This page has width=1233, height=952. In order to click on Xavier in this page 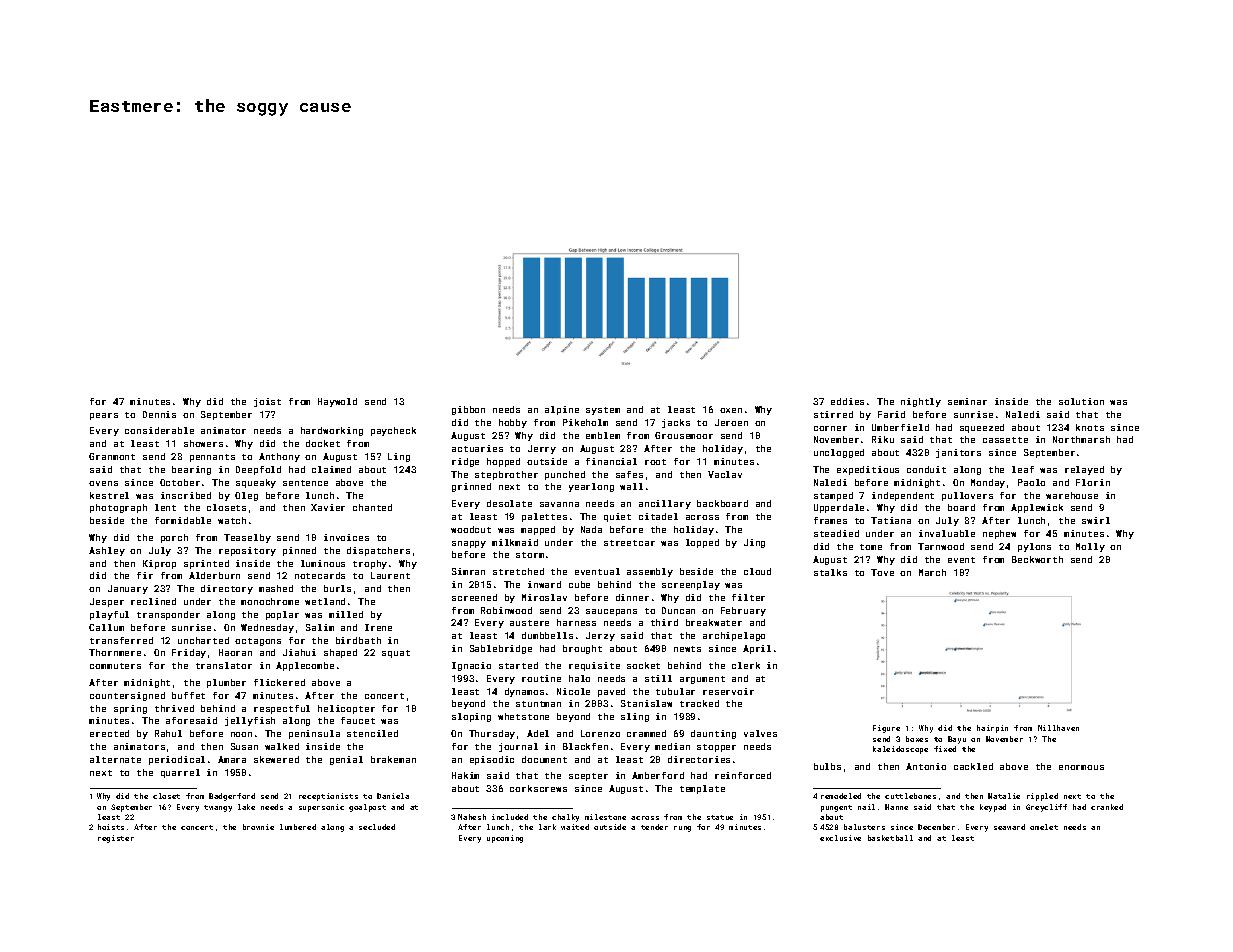, I will do `click(328, 507)`.
